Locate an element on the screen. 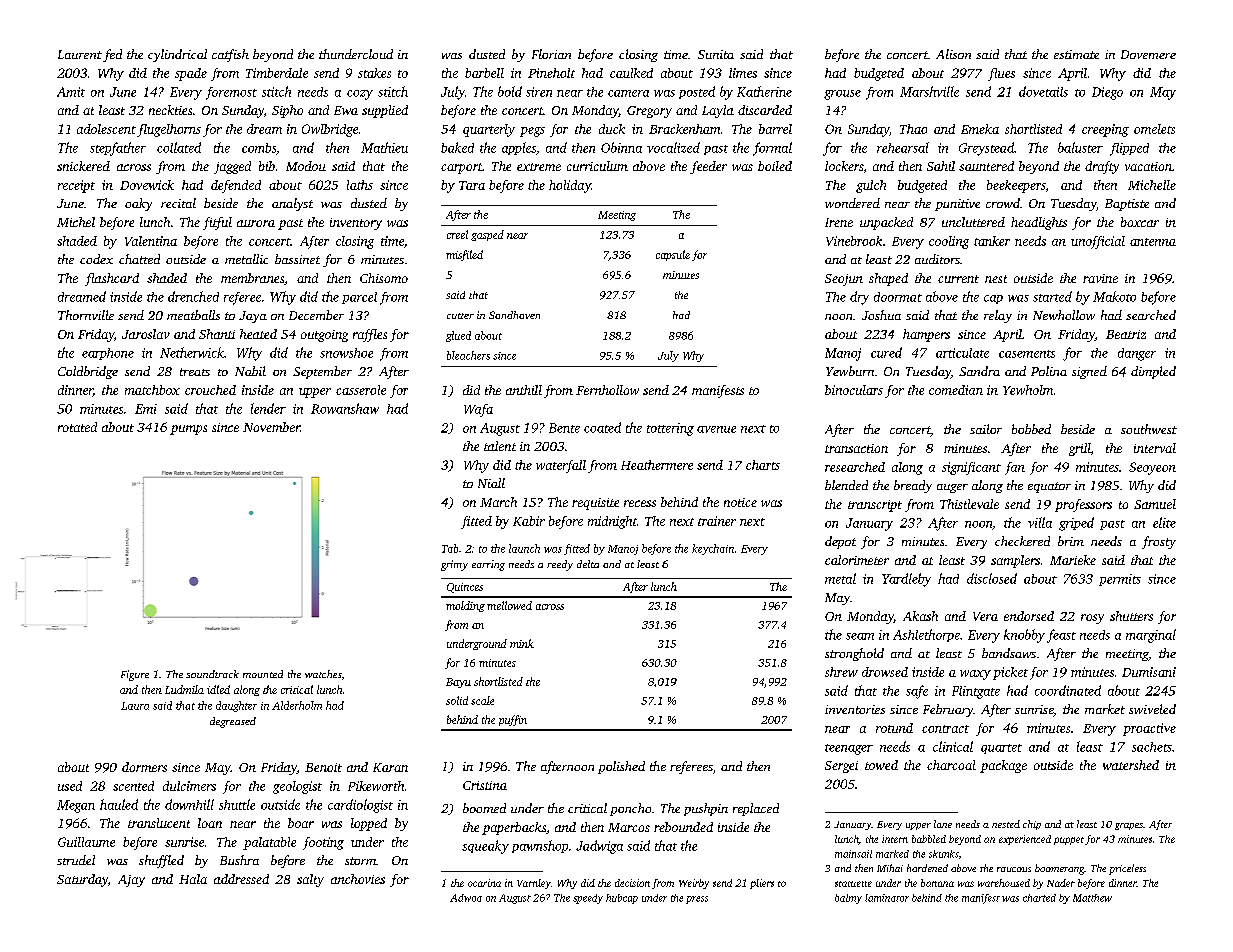 The image size is (1233, 952). discarded is located at coordinates (765, 110).
